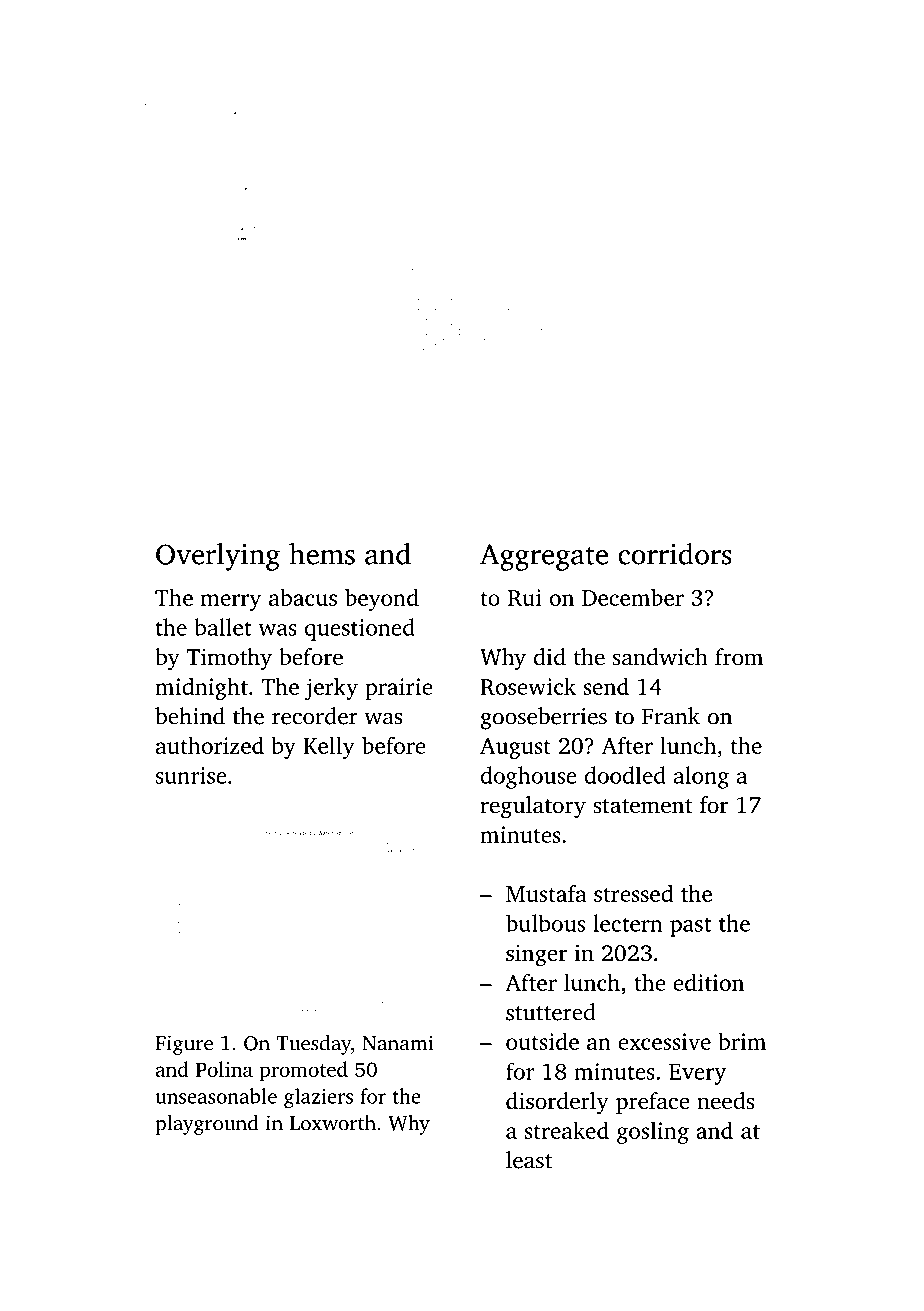  I want to click on stressed, so click(633, 893).
